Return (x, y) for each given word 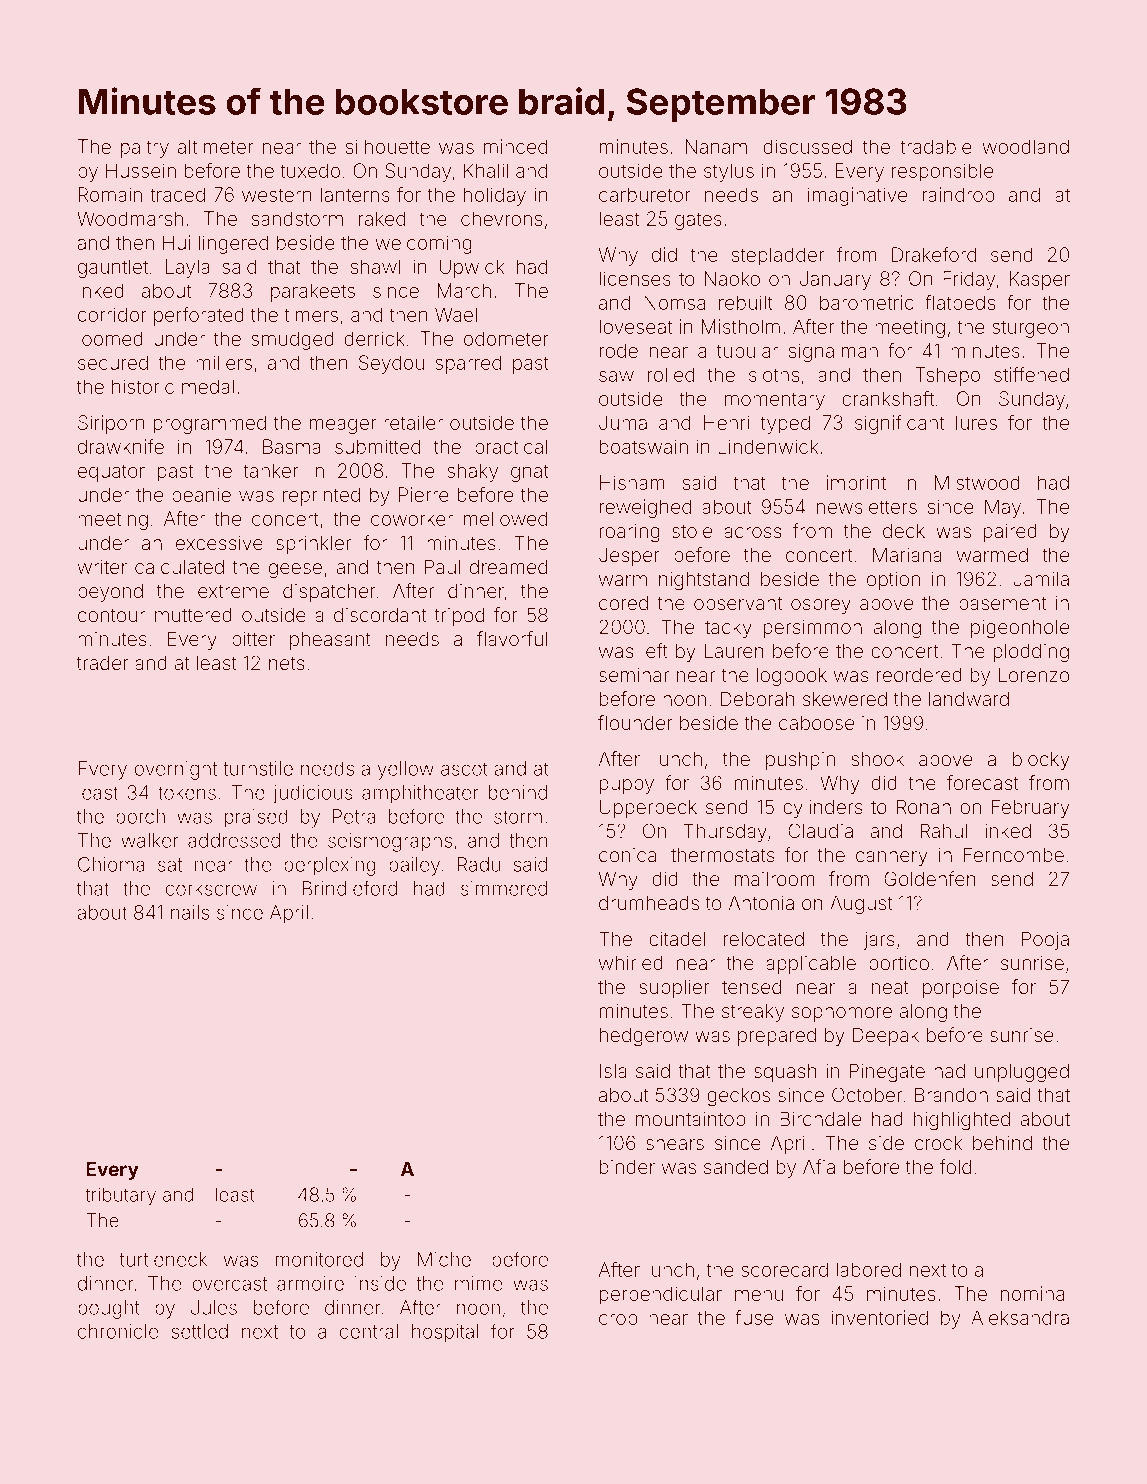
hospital (445, 1333)
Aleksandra (1020, 1317)
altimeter (215, 146)
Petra (354, 816)
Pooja (1045, 940)
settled (199, 1331)
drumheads (649, 902)
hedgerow (644, 1036)
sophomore (842, 1013)
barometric (866, 302)
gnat (530, 473)
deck (904, 530)
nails (190, 912)
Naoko (732, 278)
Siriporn (111, 424)
